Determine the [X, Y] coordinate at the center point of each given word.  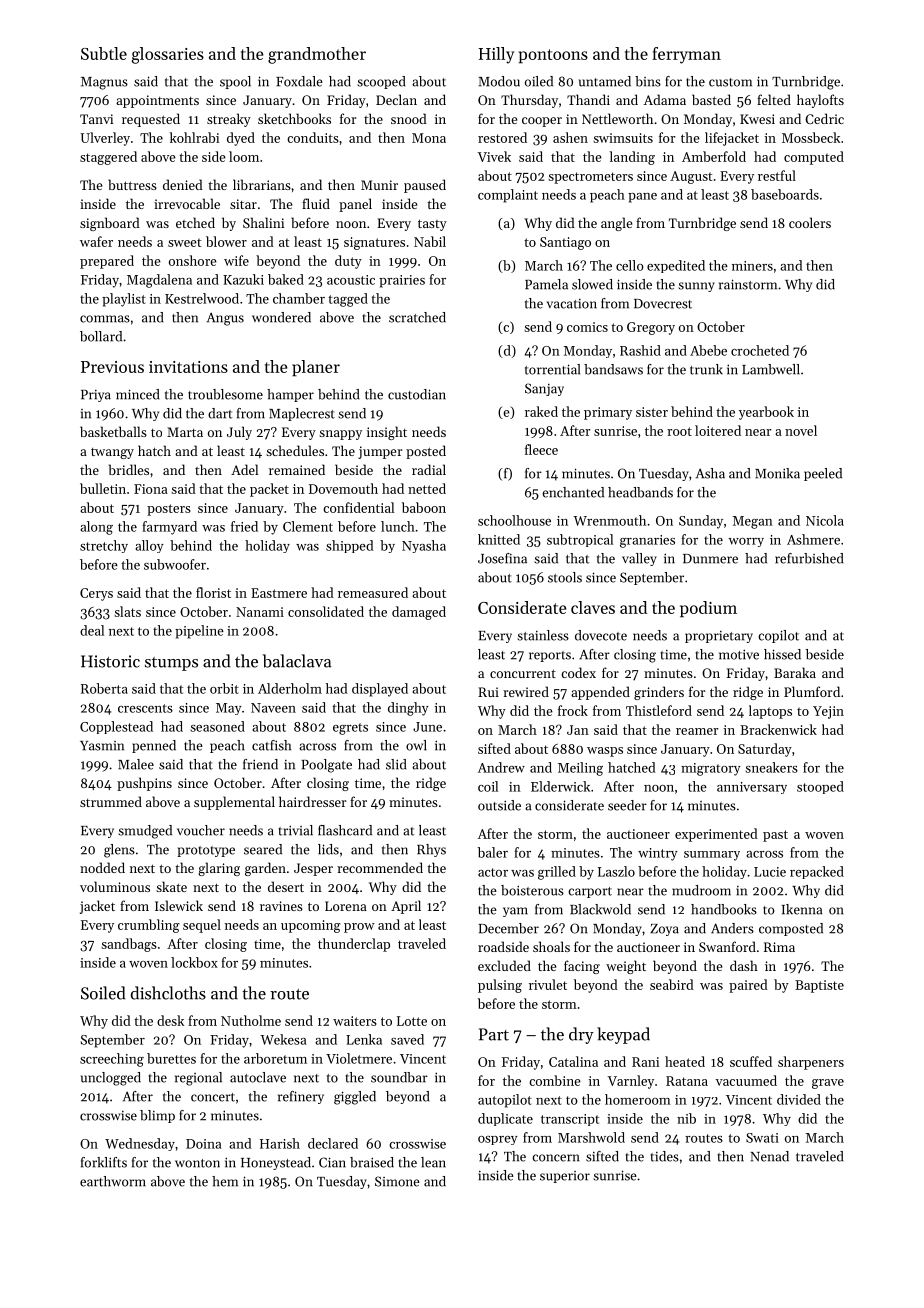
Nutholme [251, 1020]
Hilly [496, 55]
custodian [417, 394]
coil [488, 786]
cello [630, 265]
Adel [244, 469]
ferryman [686, 55]
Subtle [104, 53]
